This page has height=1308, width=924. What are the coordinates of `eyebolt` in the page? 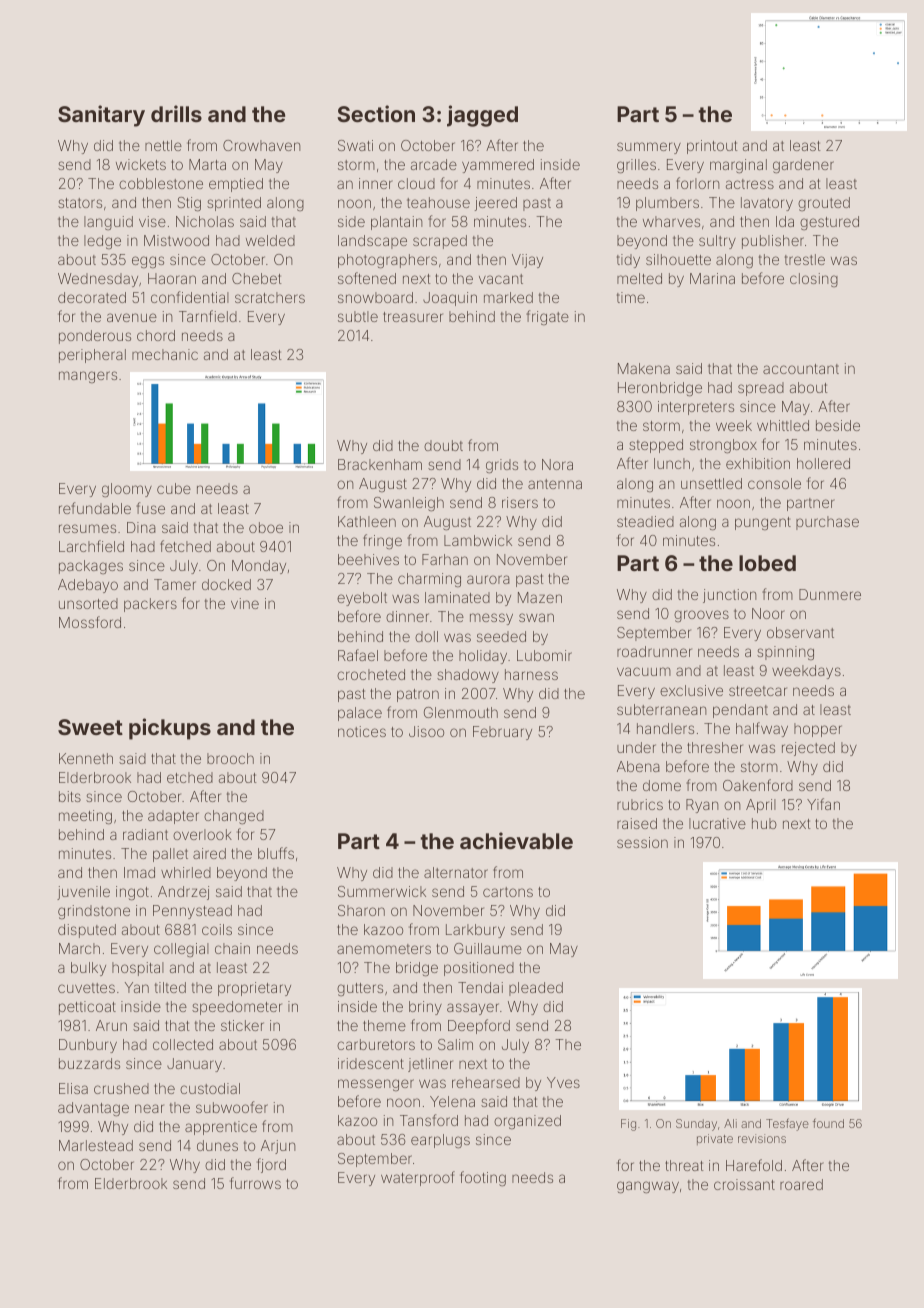 It's located at (362, 599).
